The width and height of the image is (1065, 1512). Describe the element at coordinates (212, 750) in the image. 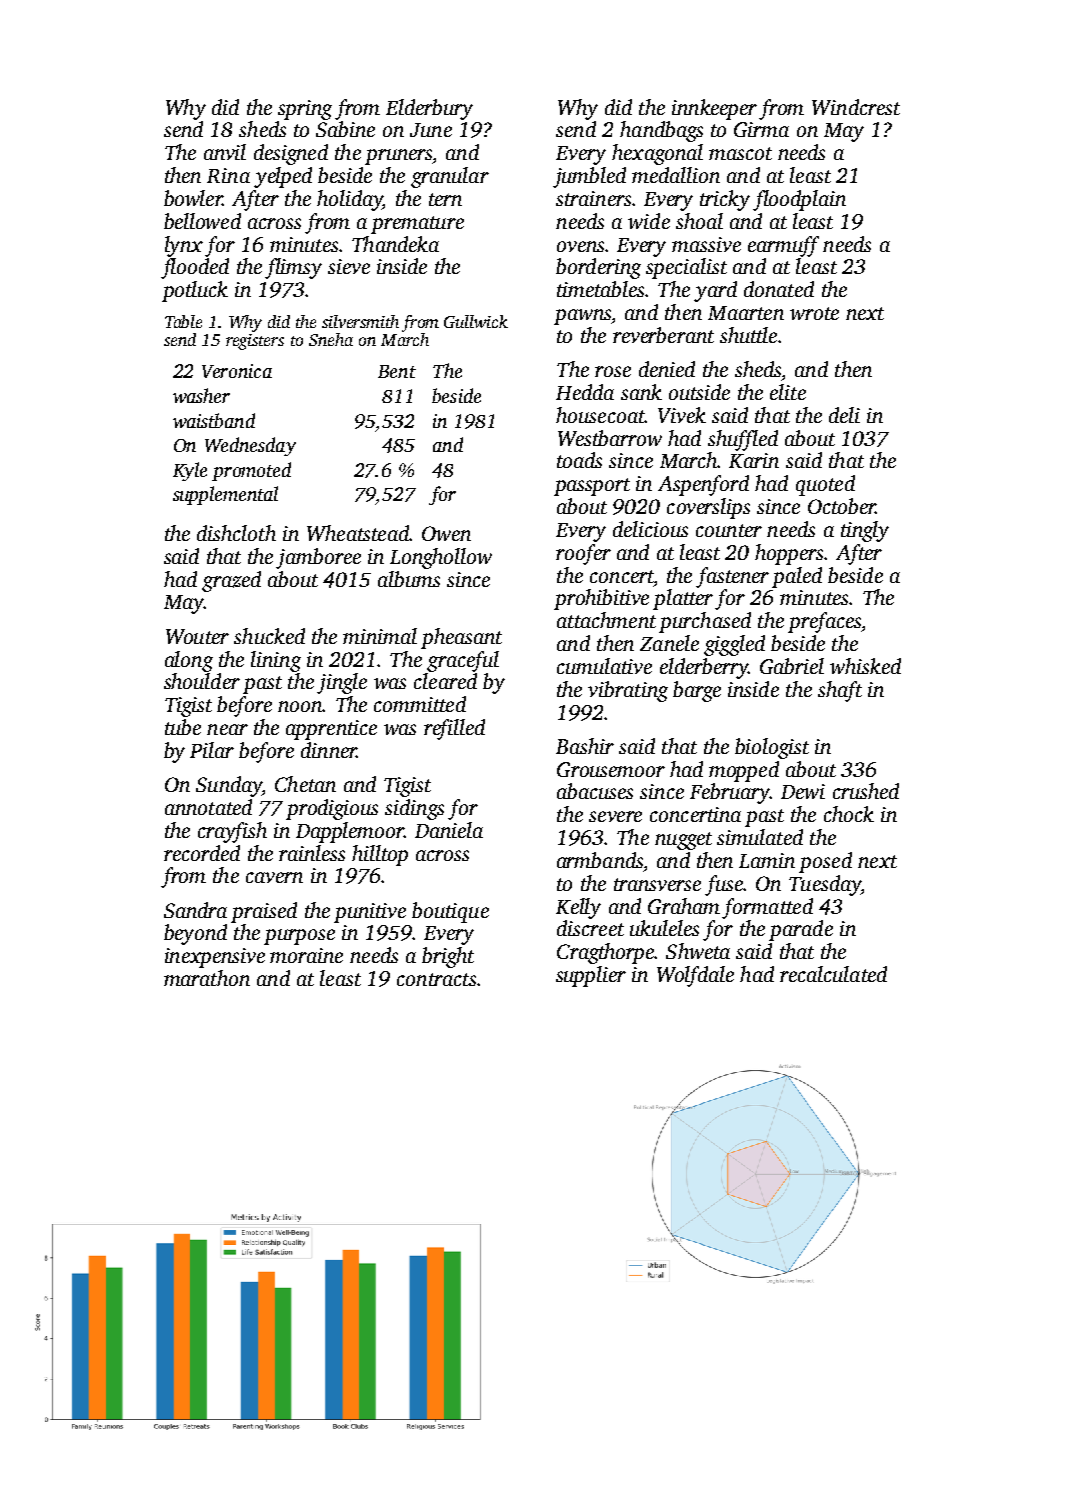

I see `Pilar` at that location.
